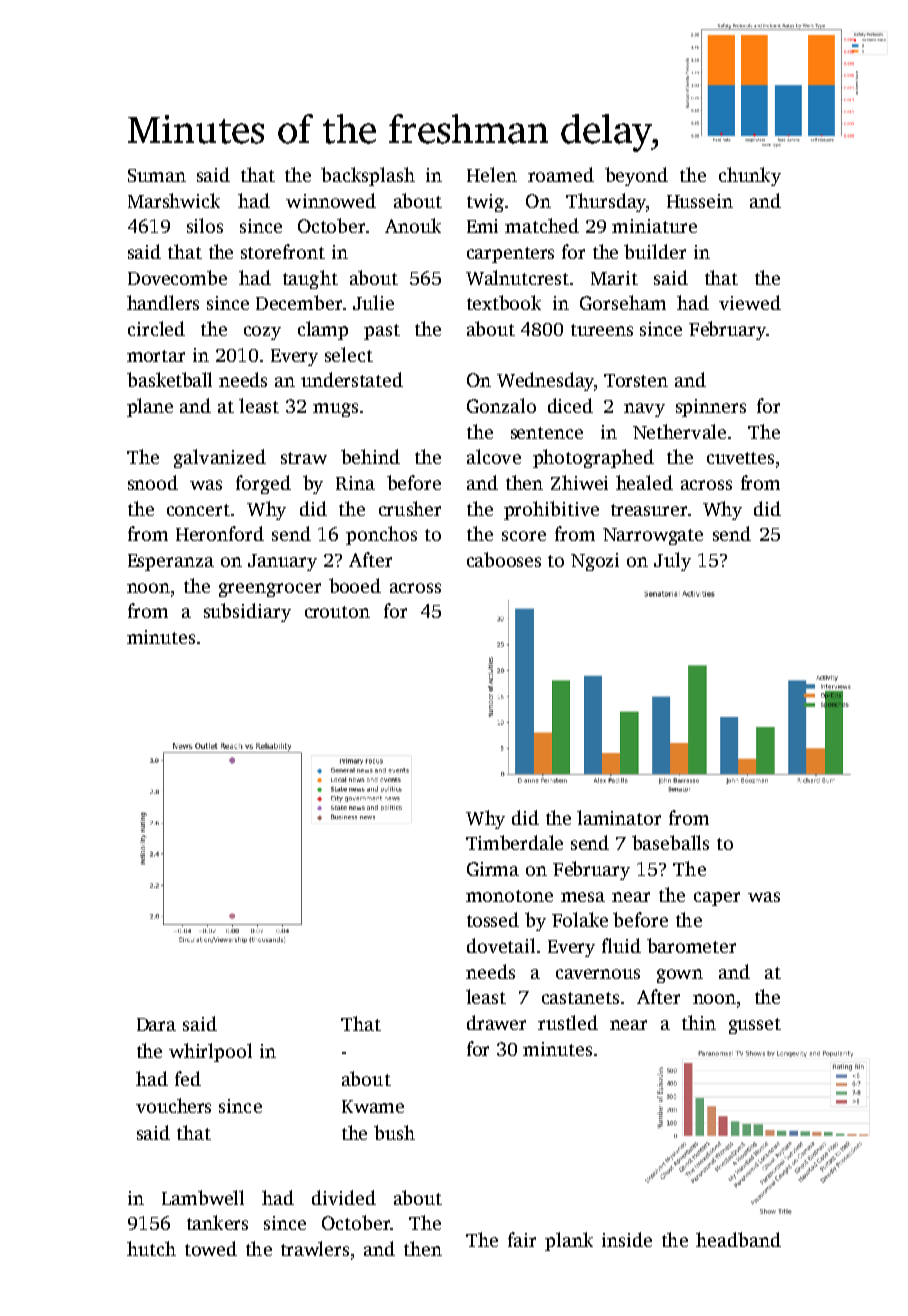  What do you see at coordinates (653, 536) in the screenshot?
I see `Narrowgate` at bounding box center [653, 536].
